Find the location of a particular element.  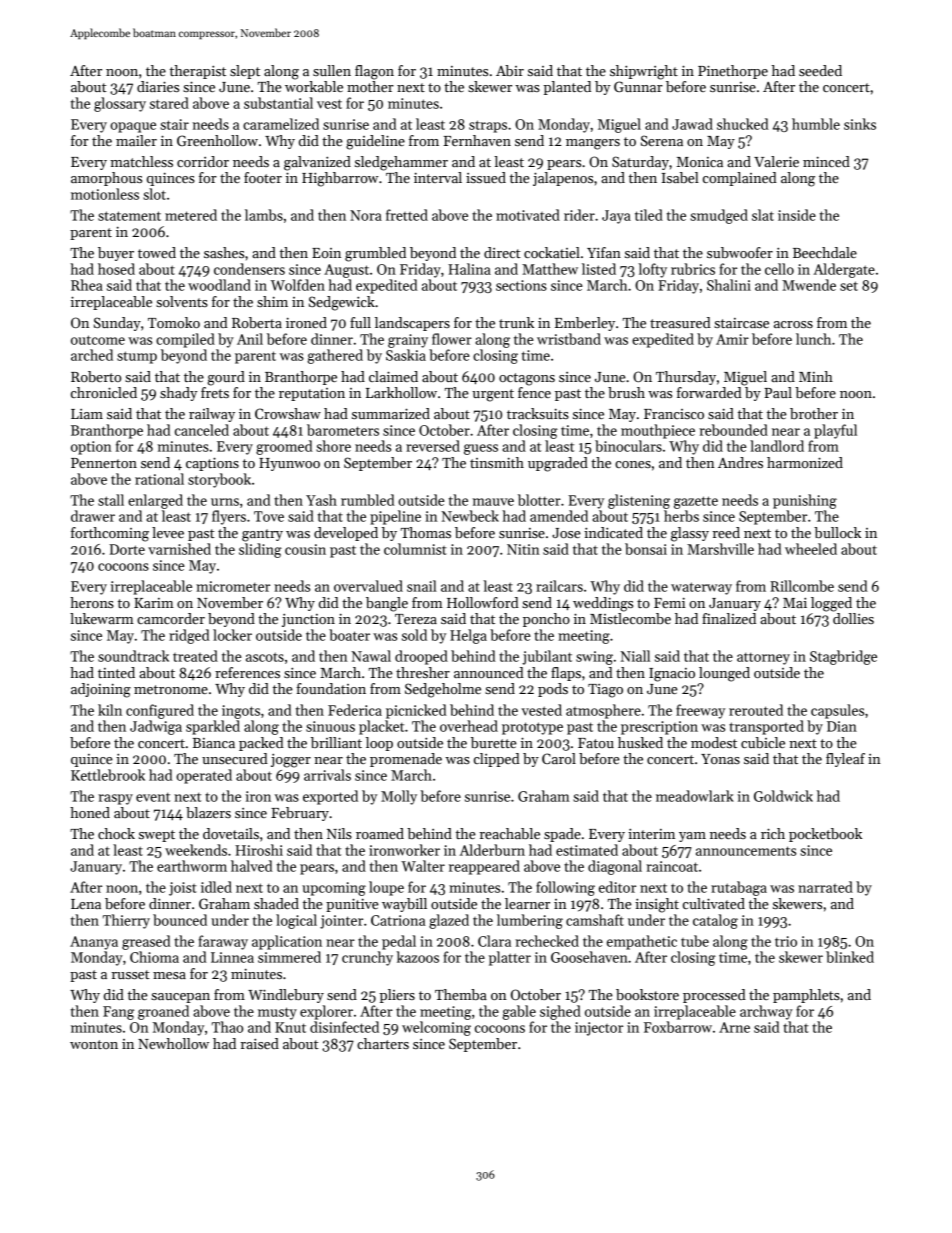

seeded is located at coordinates (820, 70).
